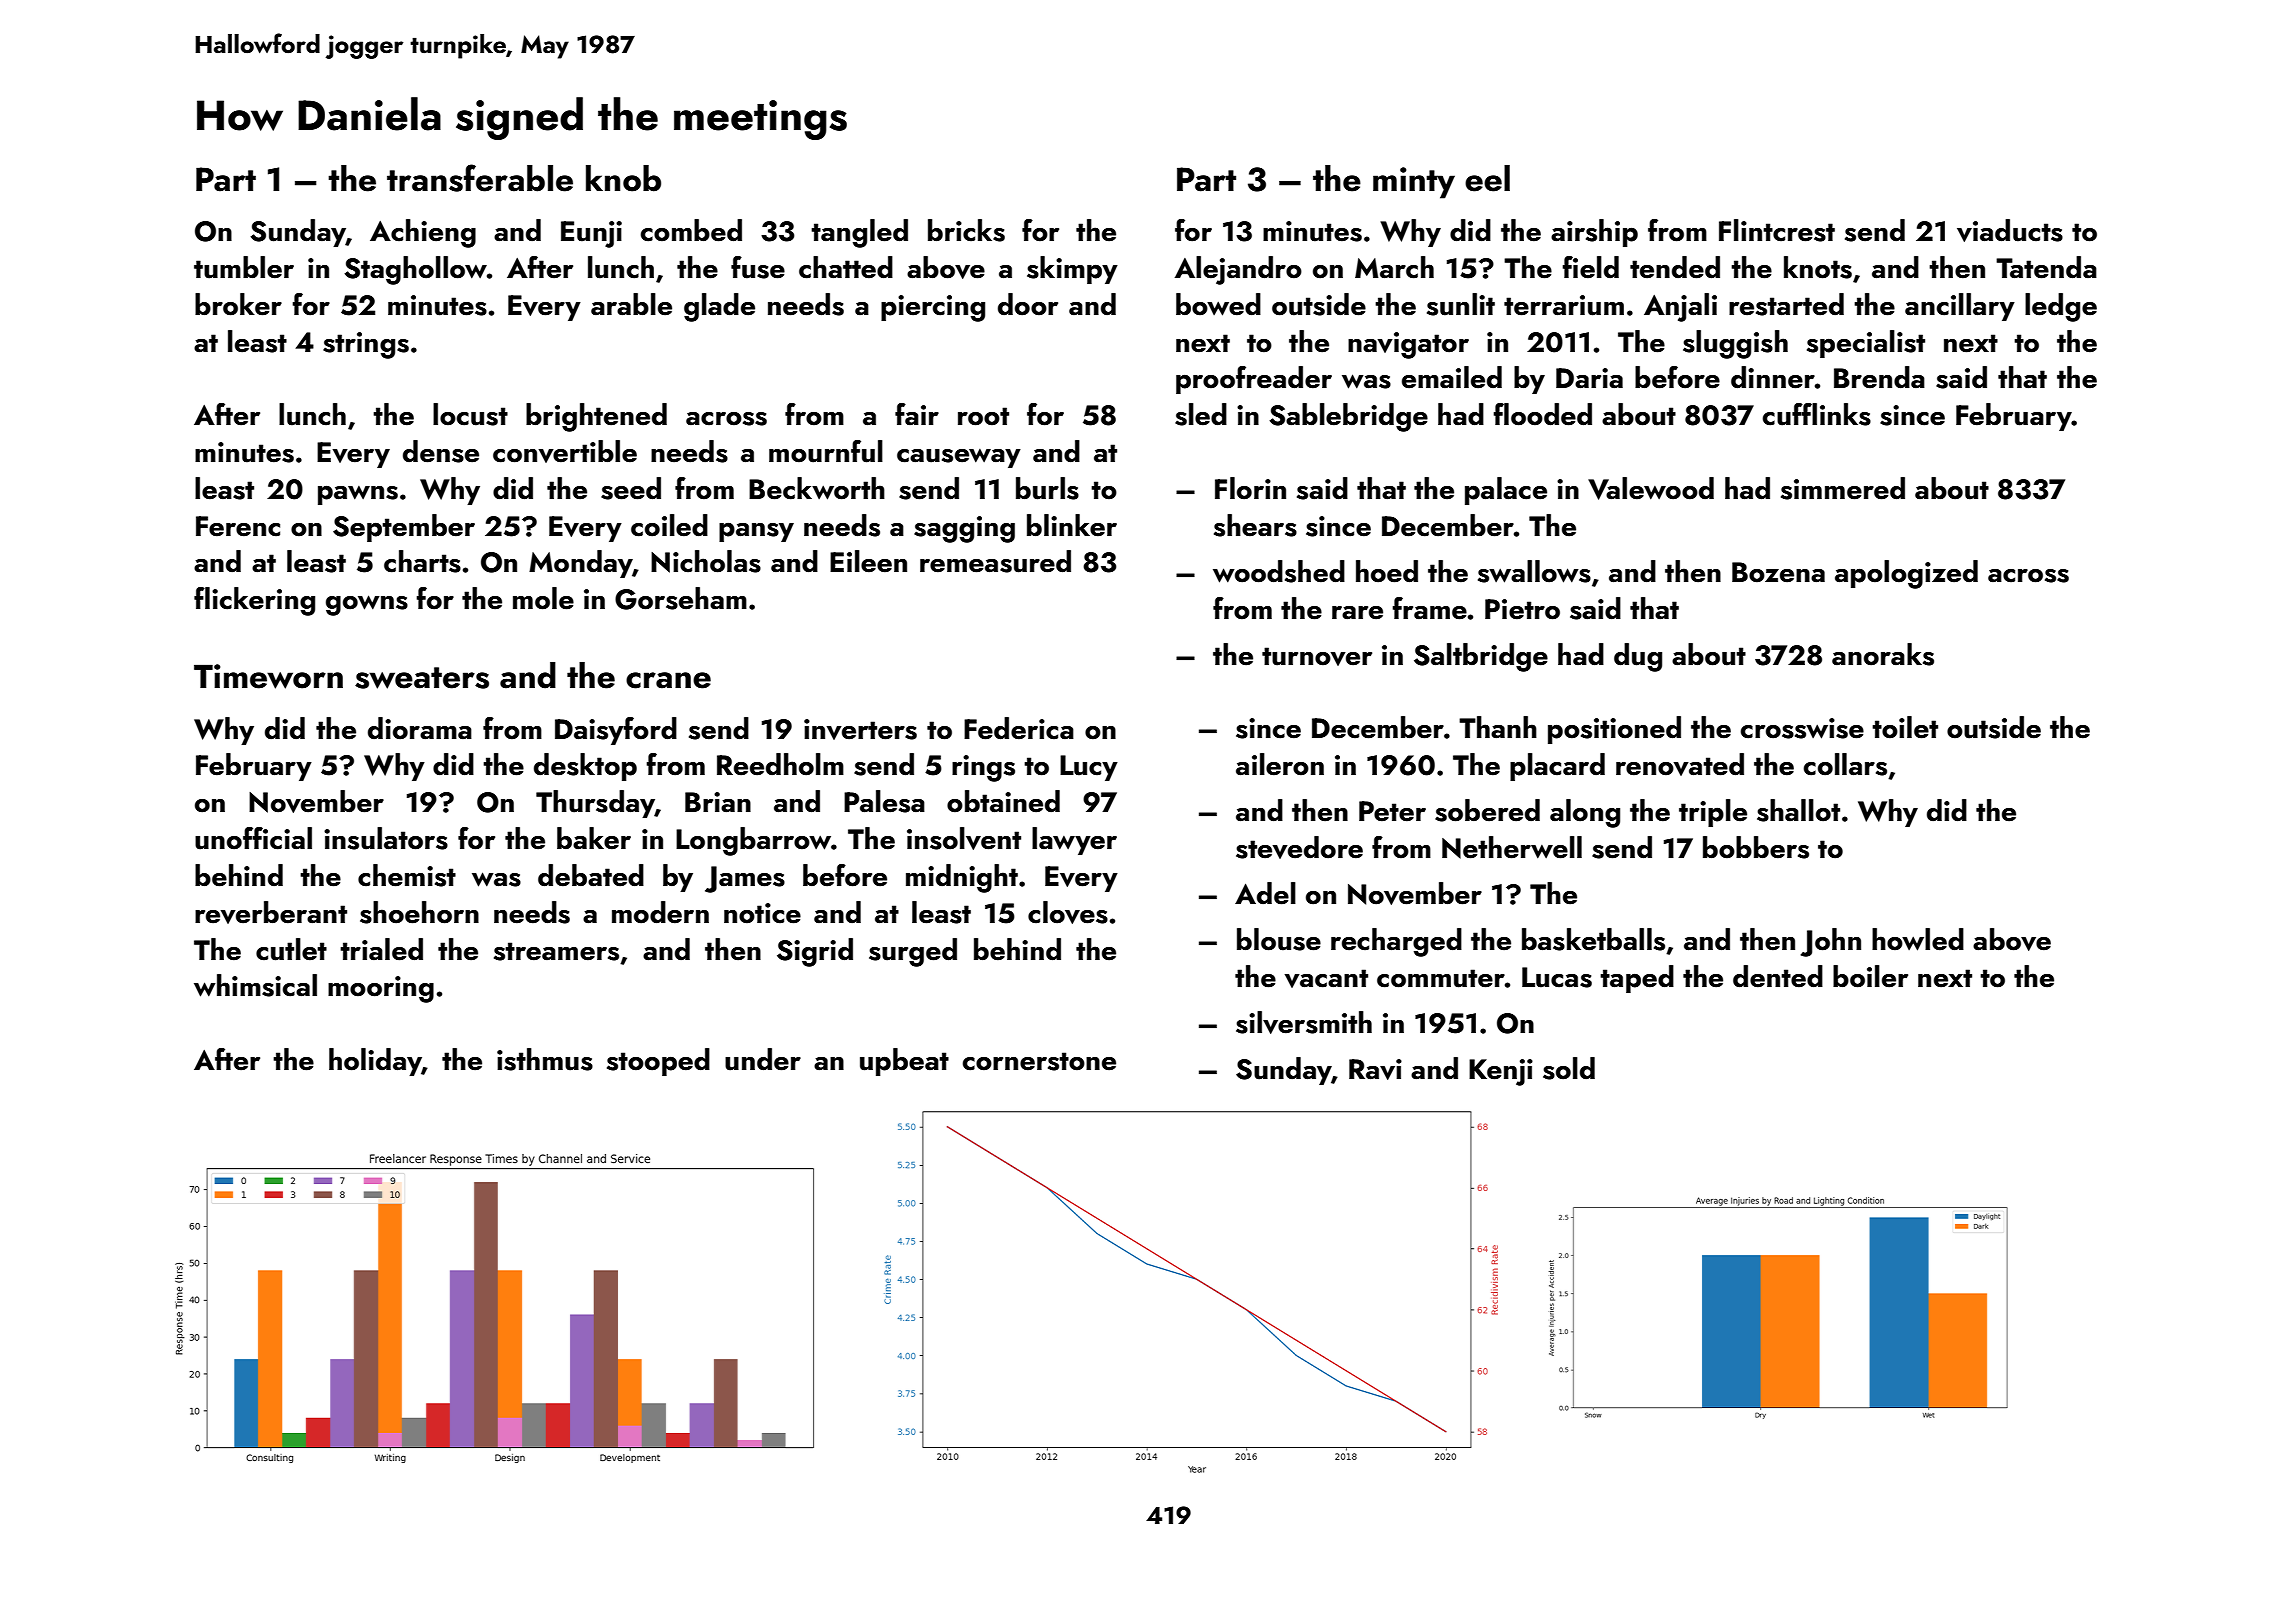 Image resolution: width=2292 pixels, height=1620 pixels. Describe the element at coordinates (1414, 183) in the page. I see `minty` at that location.
